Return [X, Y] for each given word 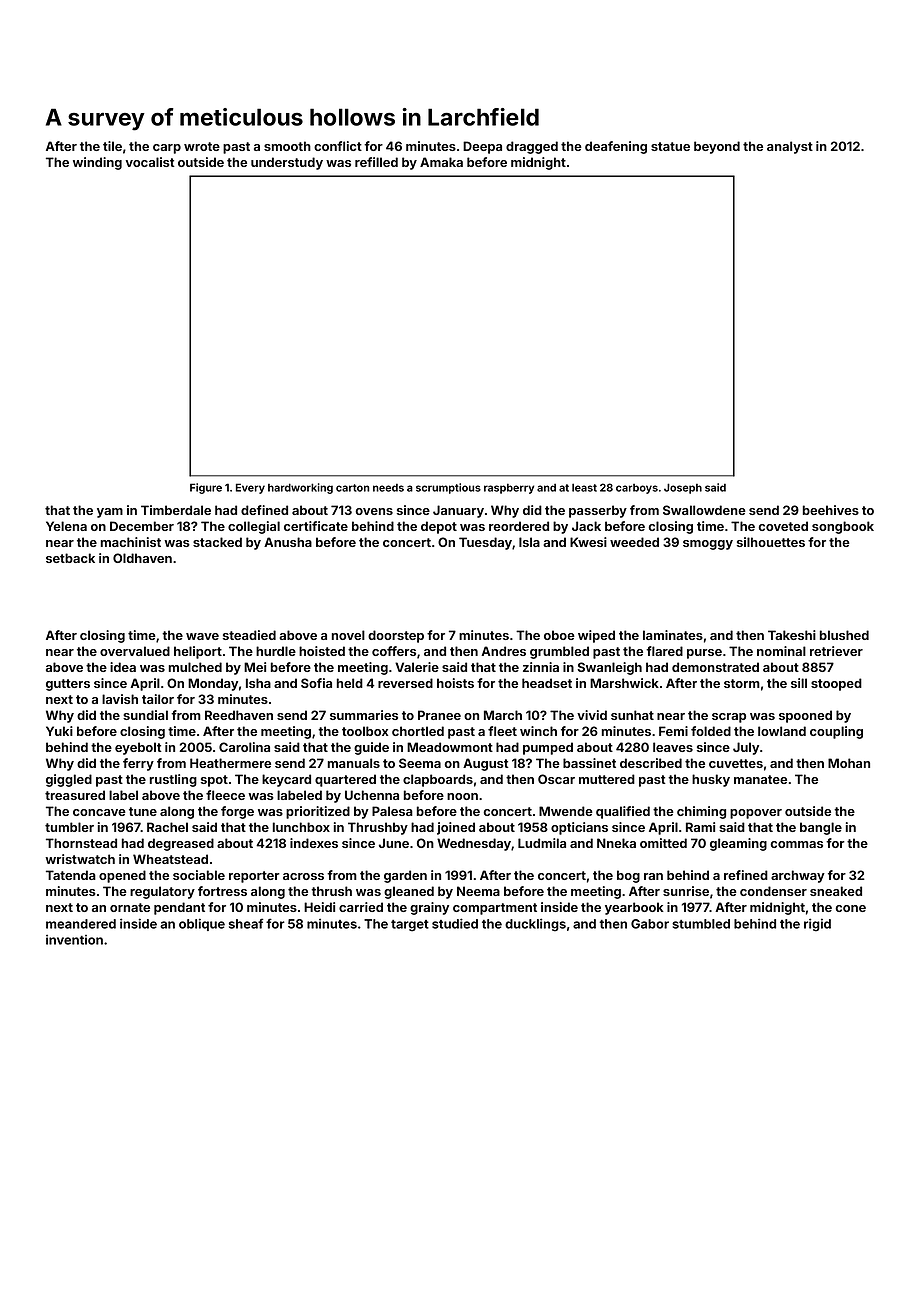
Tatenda [71, 875]
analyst [790, 147]
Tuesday [485, 543]
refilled [376, 162]
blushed [844, 635]
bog [628, 876]
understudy [287, 163]
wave [202, 636]
